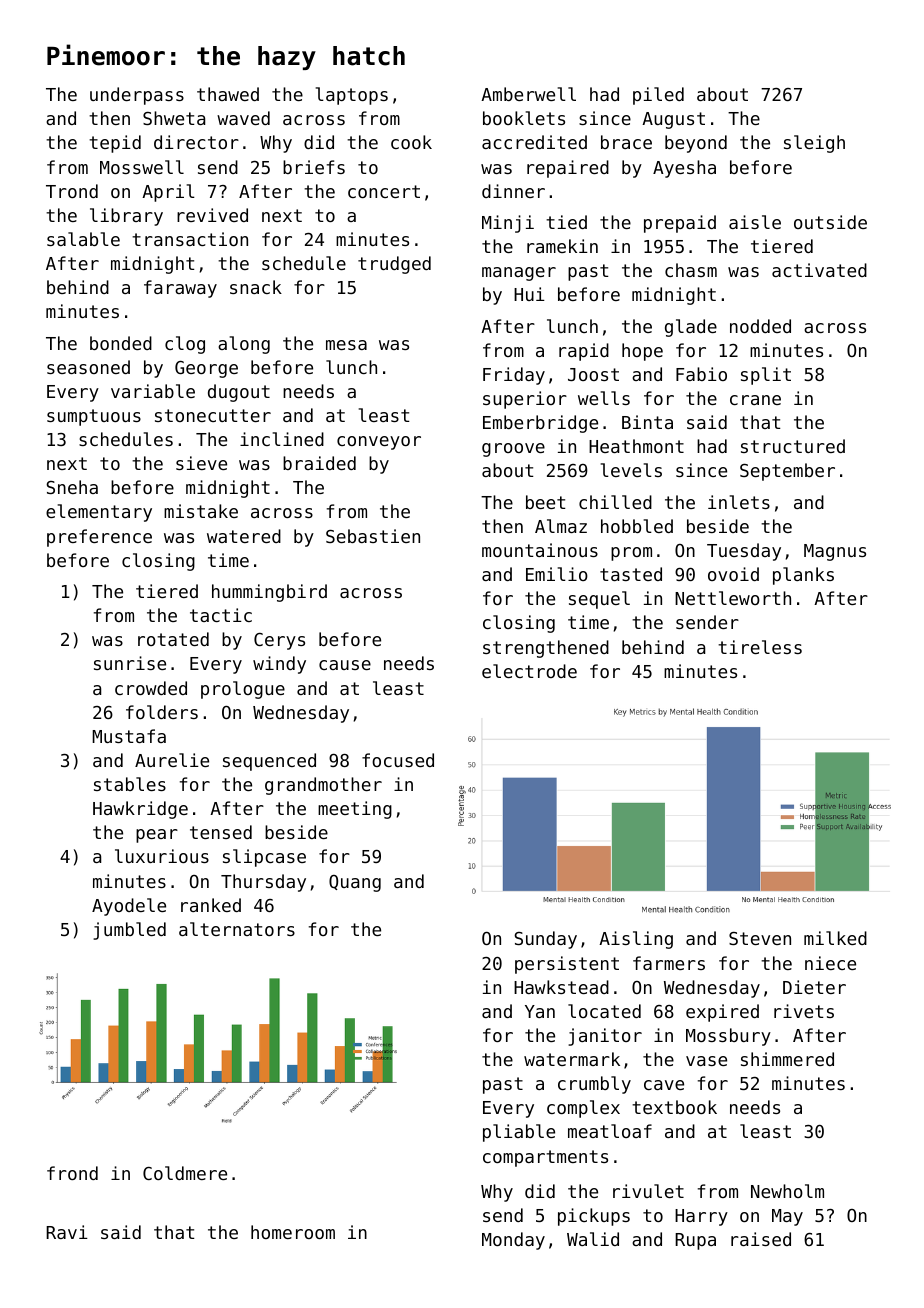 The width and height of the document is (924, 1308). What do you see at coordinates (243, 690) in the document?
I see `prologue` at bounding box center [243, 690].
